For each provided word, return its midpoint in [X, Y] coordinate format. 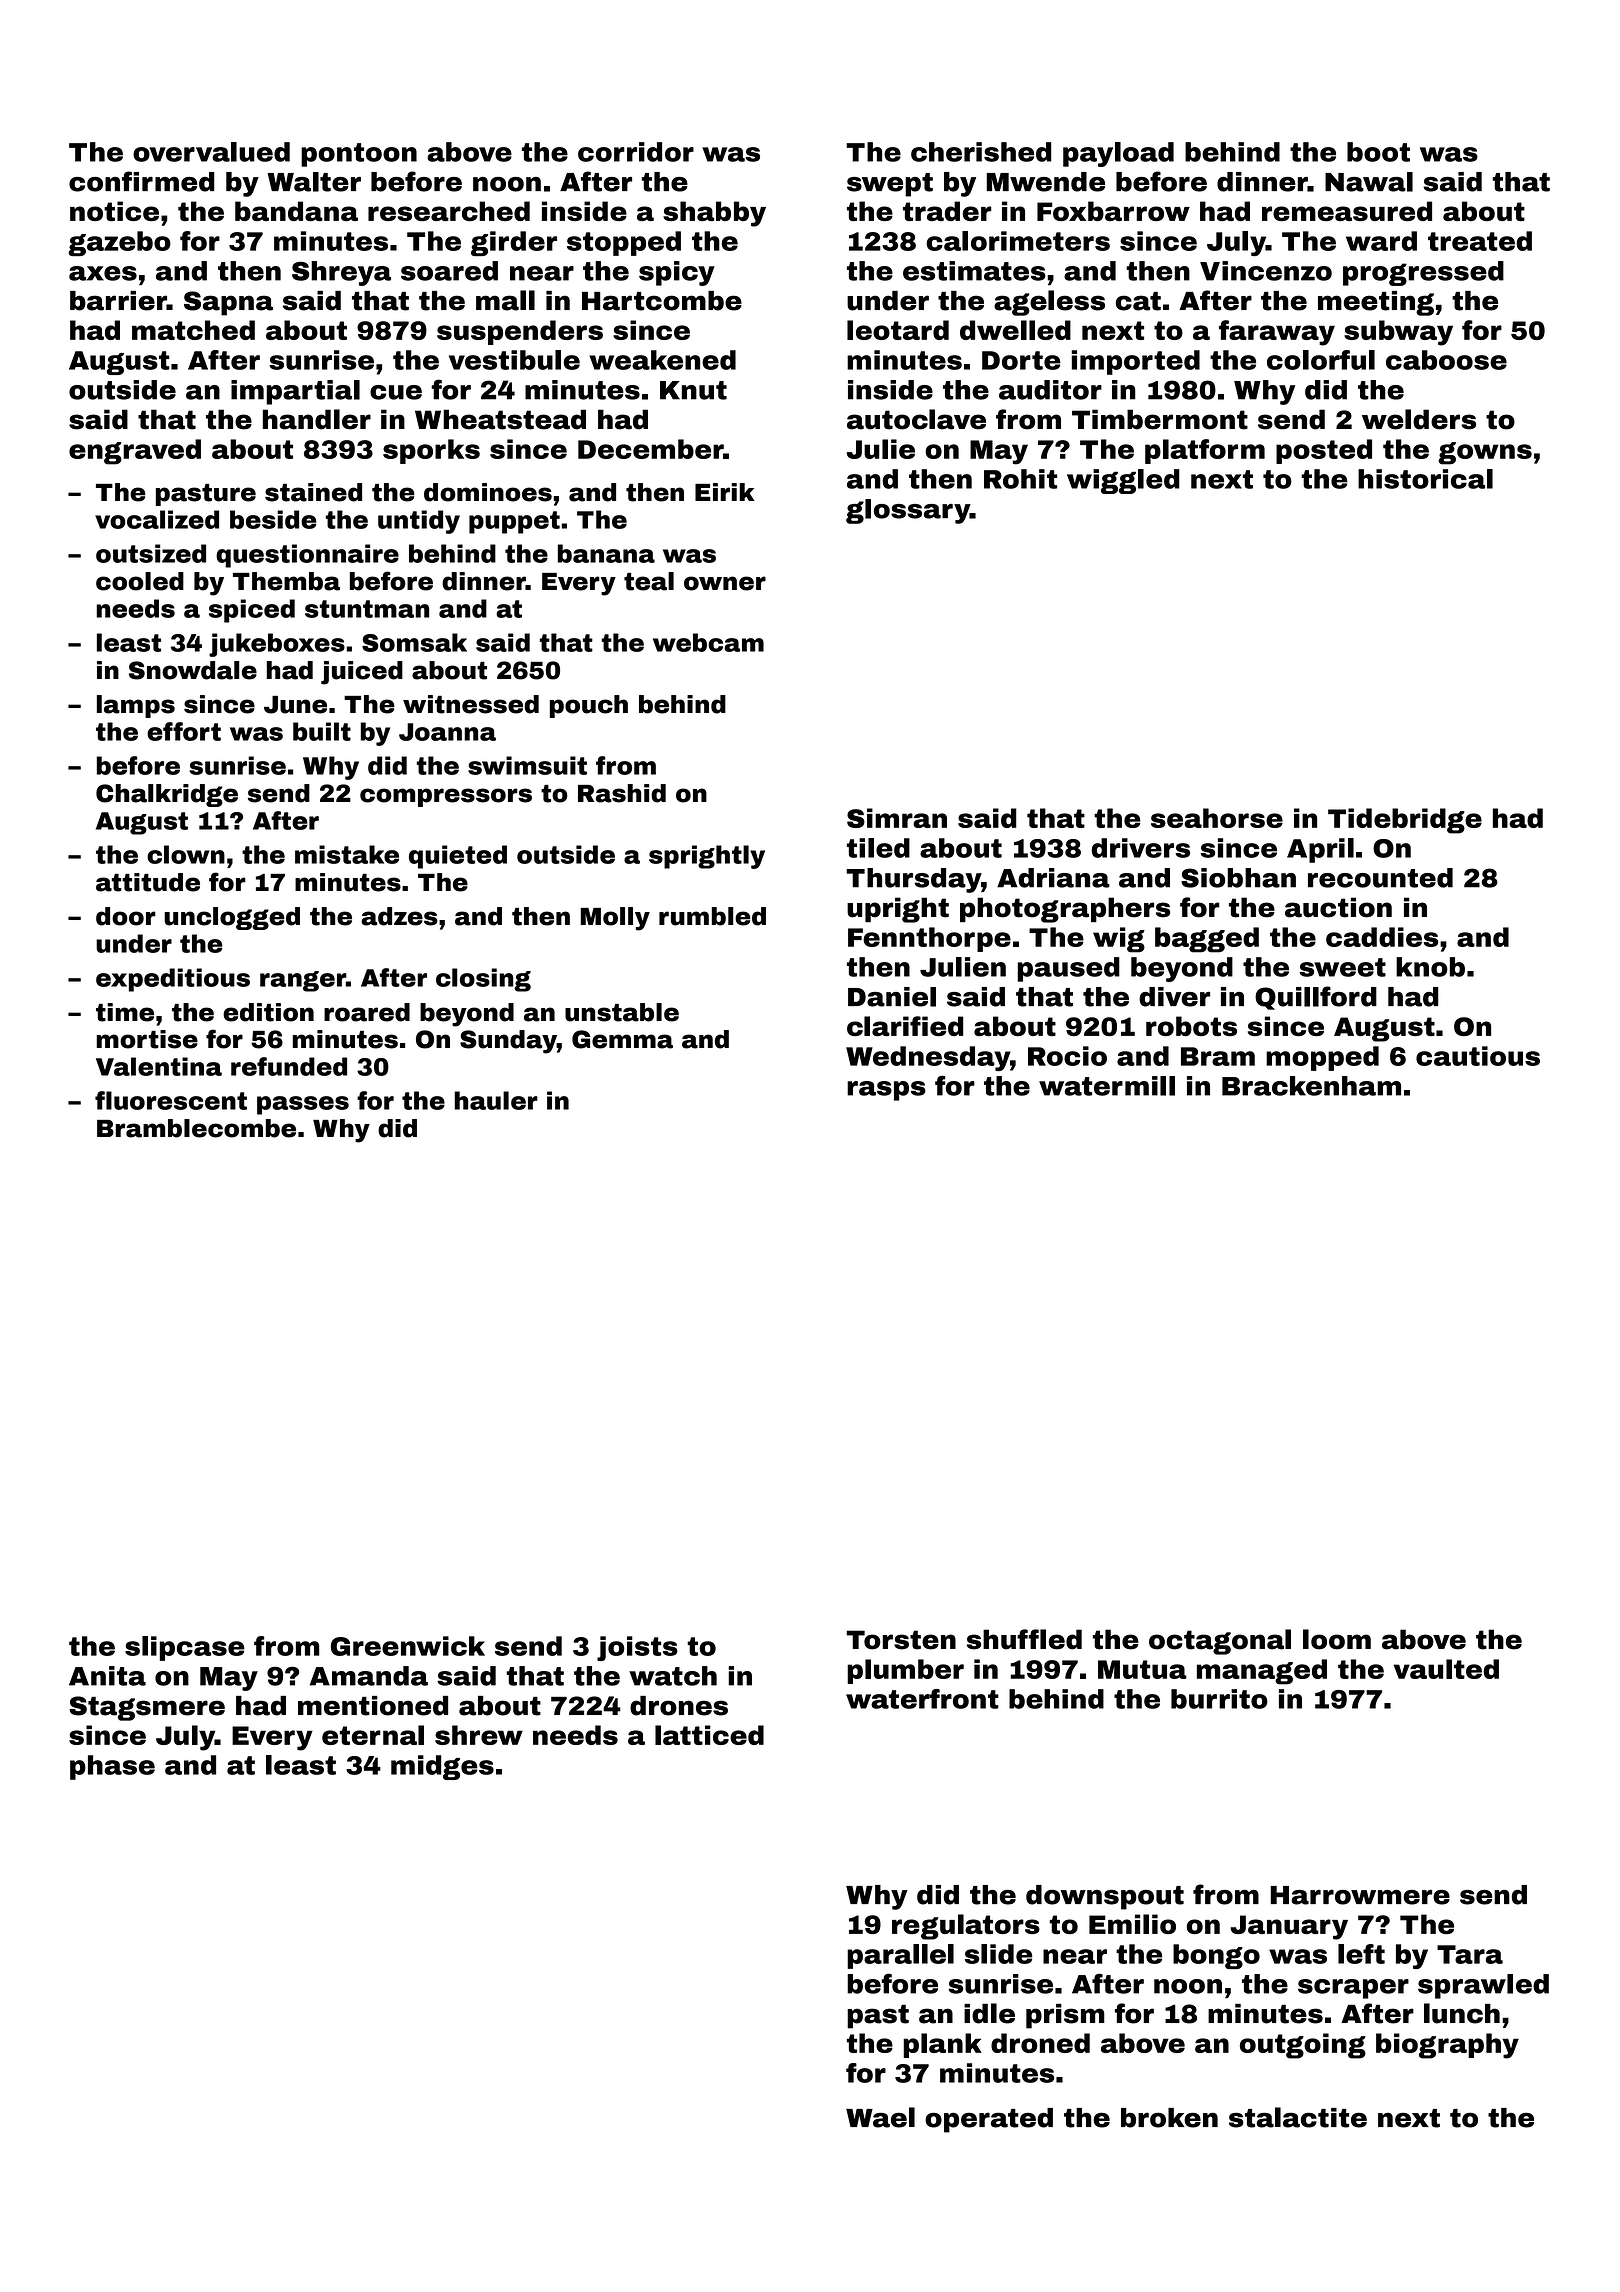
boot [1378, 152]
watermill [1107, 1086]
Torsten [901, 1640]
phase [112, 1767]
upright [898, 910]
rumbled [712, 916]
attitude [148, 882]
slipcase [185, 1648]
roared [367, 1012]
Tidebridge [1405, 821]
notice [114, 211]
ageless [1049, 303]
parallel [900, 1956]
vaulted [1446, 1669]
